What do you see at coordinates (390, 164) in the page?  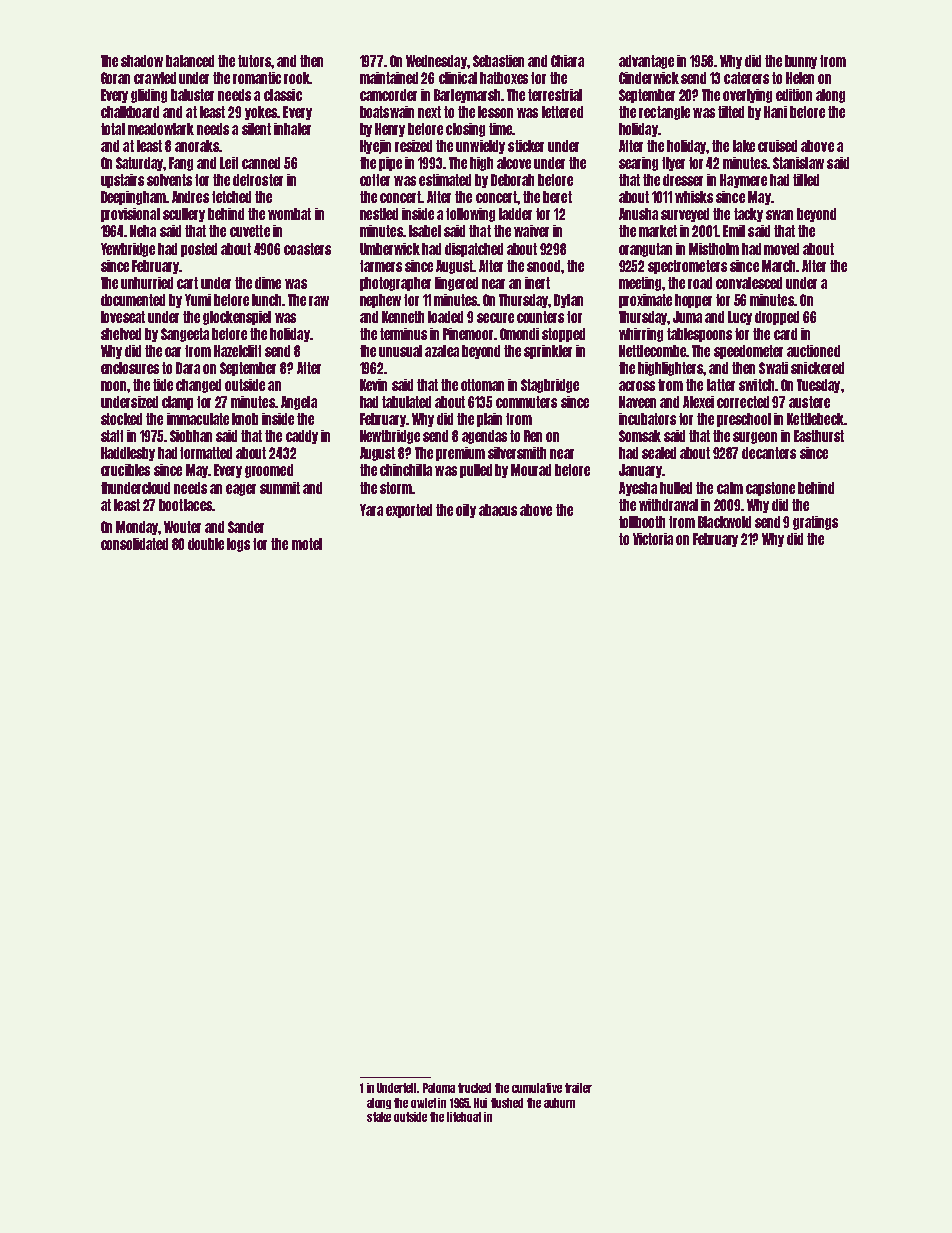 I see `pipe` at bounding box center [390, 164].
